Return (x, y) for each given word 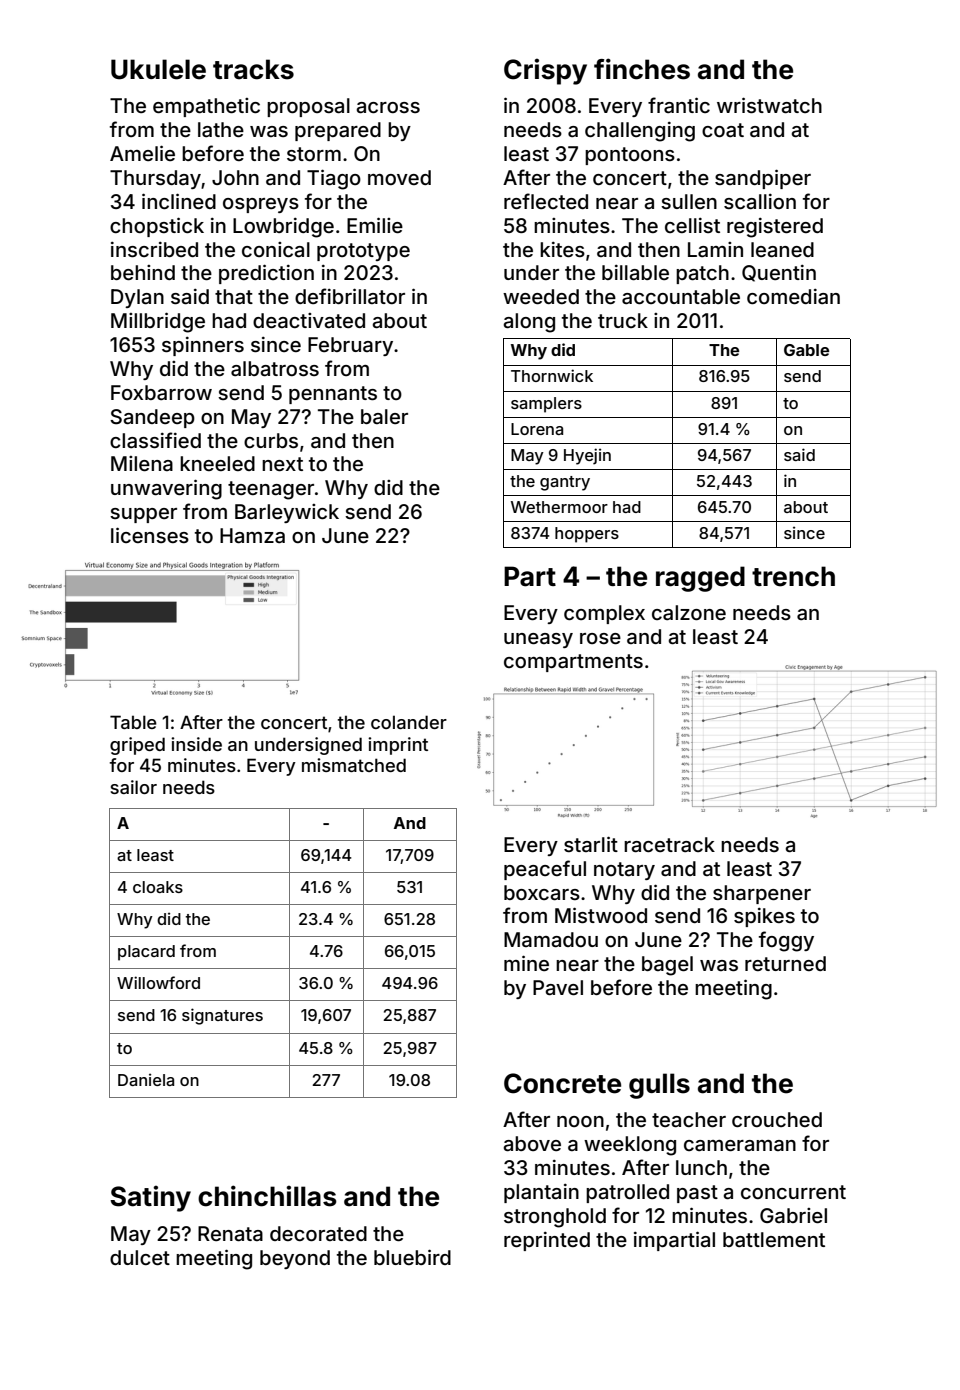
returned (785, 963)
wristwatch (769, 105)
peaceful (545, 870)
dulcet (140, 1257)
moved (399, 177)
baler (384, 416)
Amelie (142, 153)
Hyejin (587, 456)
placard (146, 953)
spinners (203, 346)
